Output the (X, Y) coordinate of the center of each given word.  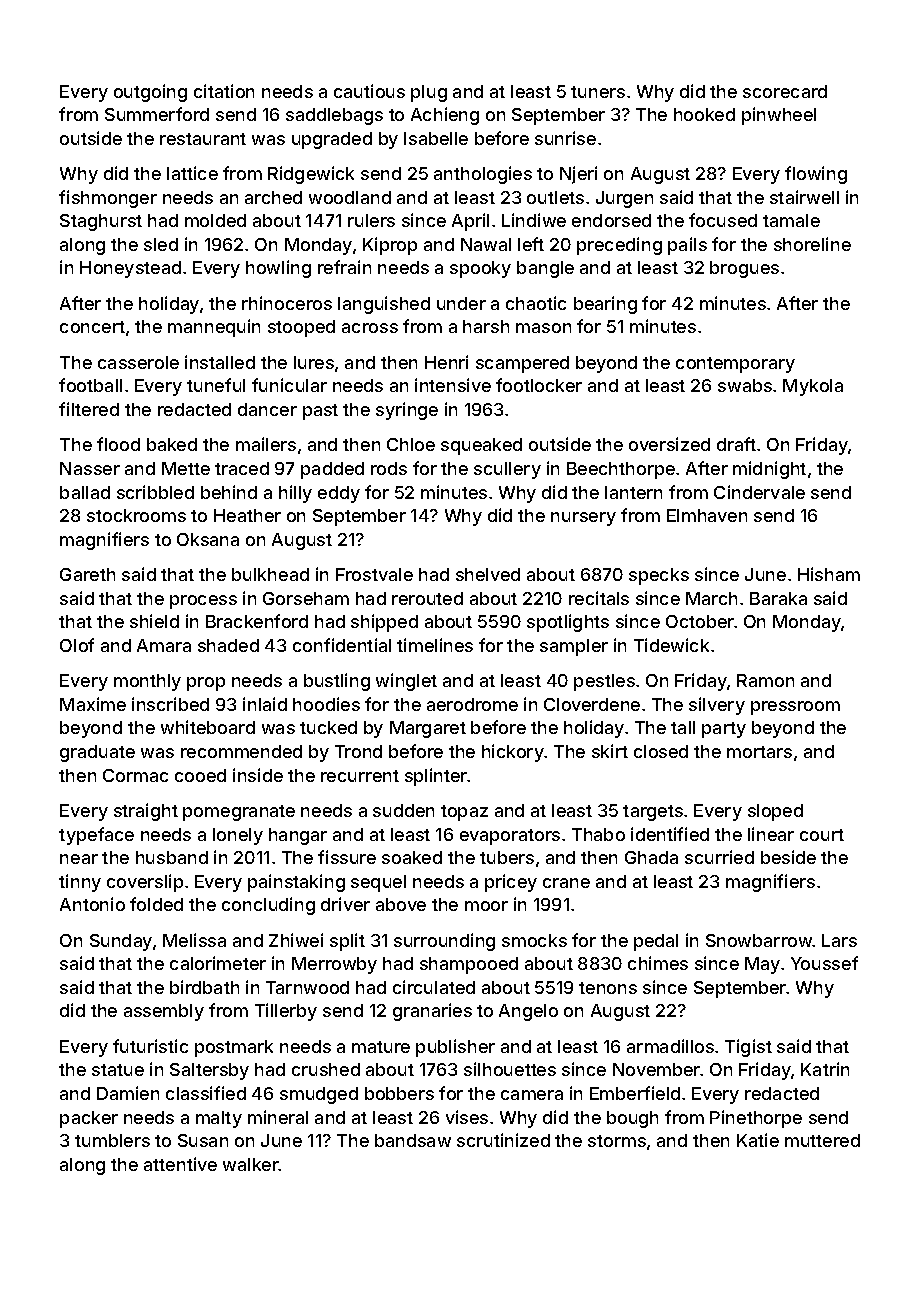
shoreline (812, 244)
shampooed (469, 965)
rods (389, 468)
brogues (744, 269)
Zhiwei (296, 940)
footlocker (539, 385)
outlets (555, 197)
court (822, 835)
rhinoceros (287, 303)
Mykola (813, 387)
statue (118, 1070)
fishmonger (108, 199)
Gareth (87, 574)
